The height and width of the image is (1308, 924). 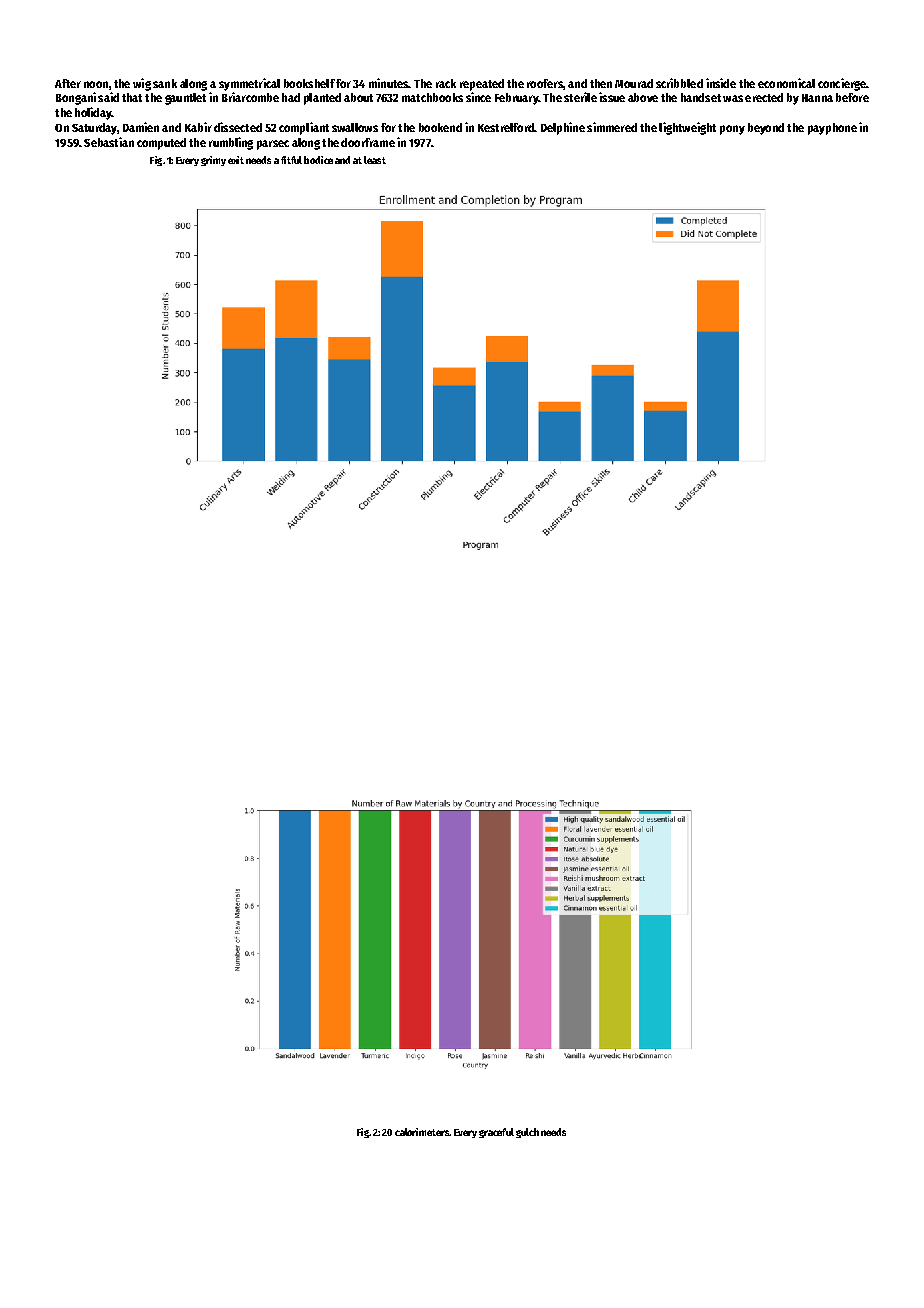 What do you see at coordinates (496, 1133) in the image?
I see `graceful` at bounding box center [496, 1133].
